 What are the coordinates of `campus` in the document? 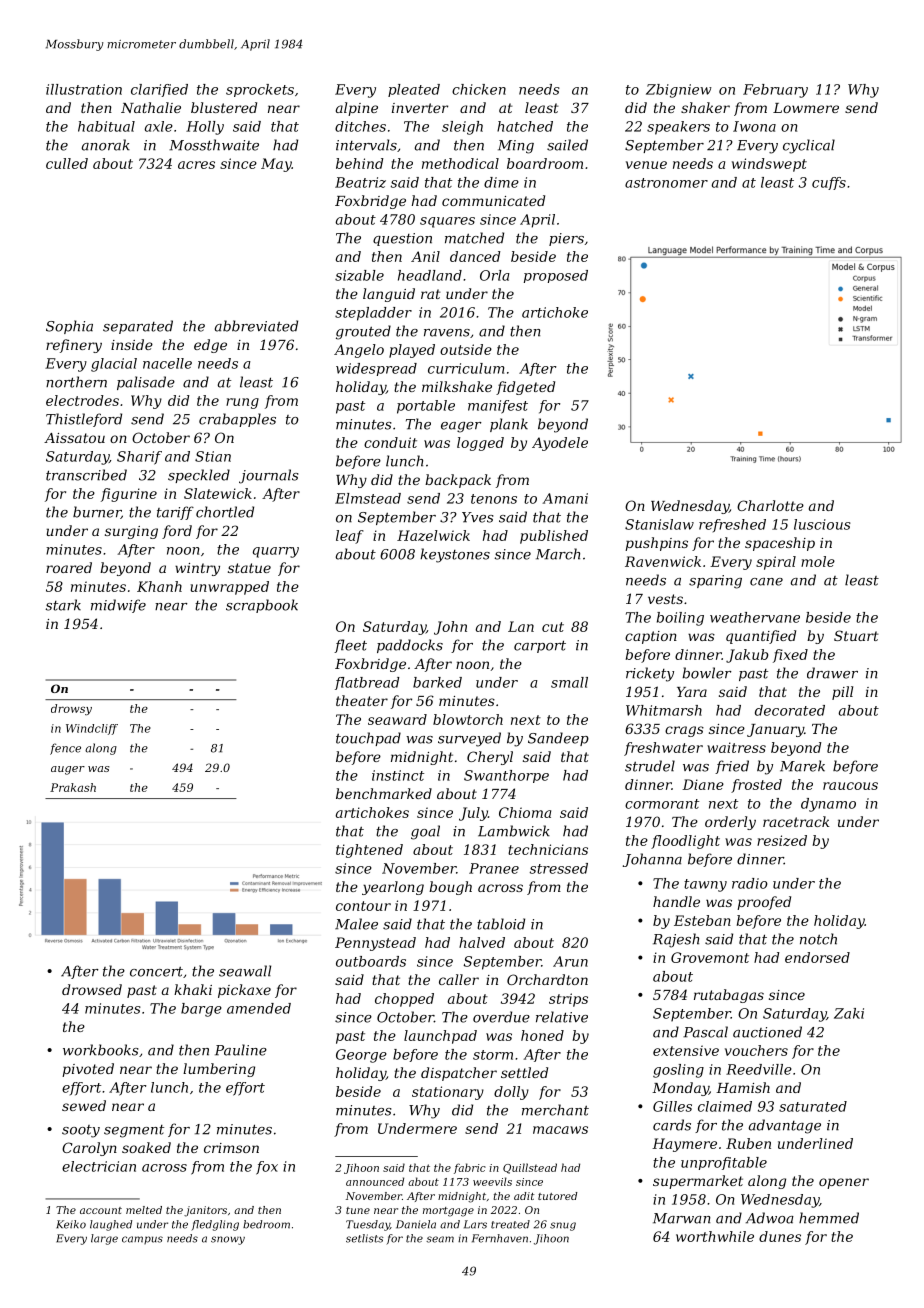 It's located at (142, 1240).
